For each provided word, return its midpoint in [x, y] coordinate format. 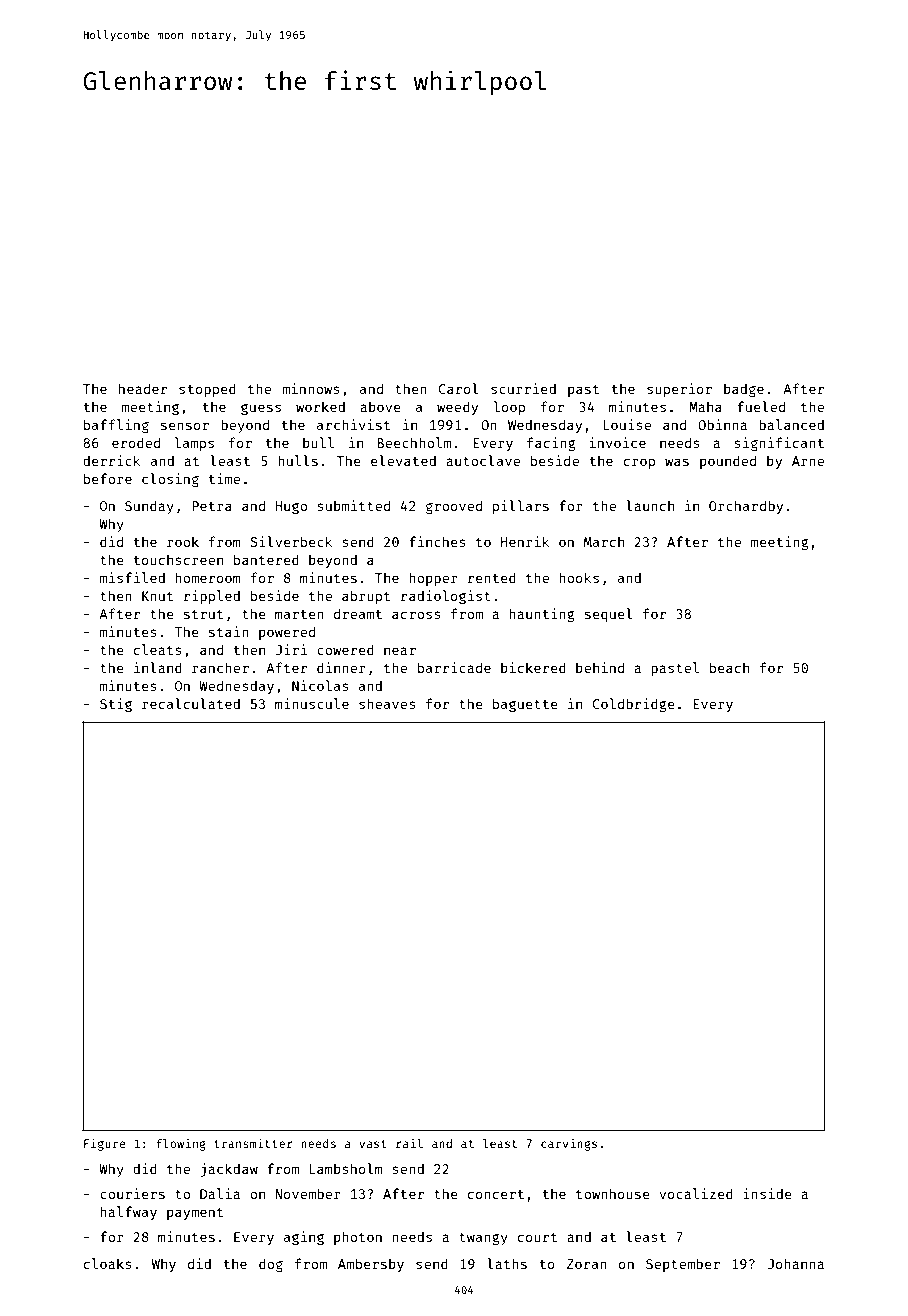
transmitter [253, 1143]
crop [639, 463]
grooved [454, 507]
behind [600, 667]
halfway [128, 1213]
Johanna [796, 1263]
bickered [533, 667]
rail [409, 1143]
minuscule [312, 703]
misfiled [132, 577]
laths [507, 1263]
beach [729, 667]
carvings [569, 1144]
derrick [112, 460]
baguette [525, 705]
